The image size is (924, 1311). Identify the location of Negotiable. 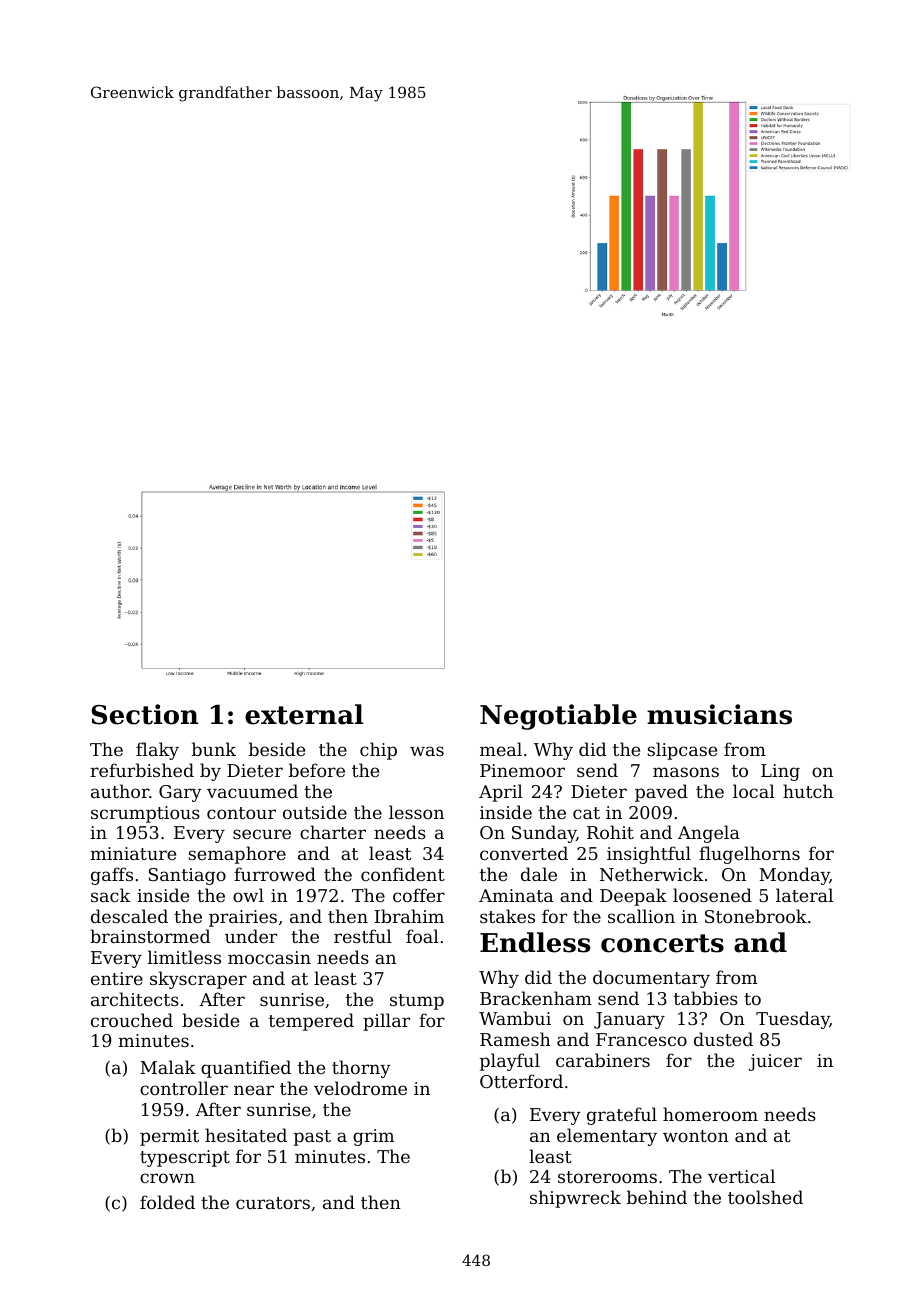
(558, 717).
